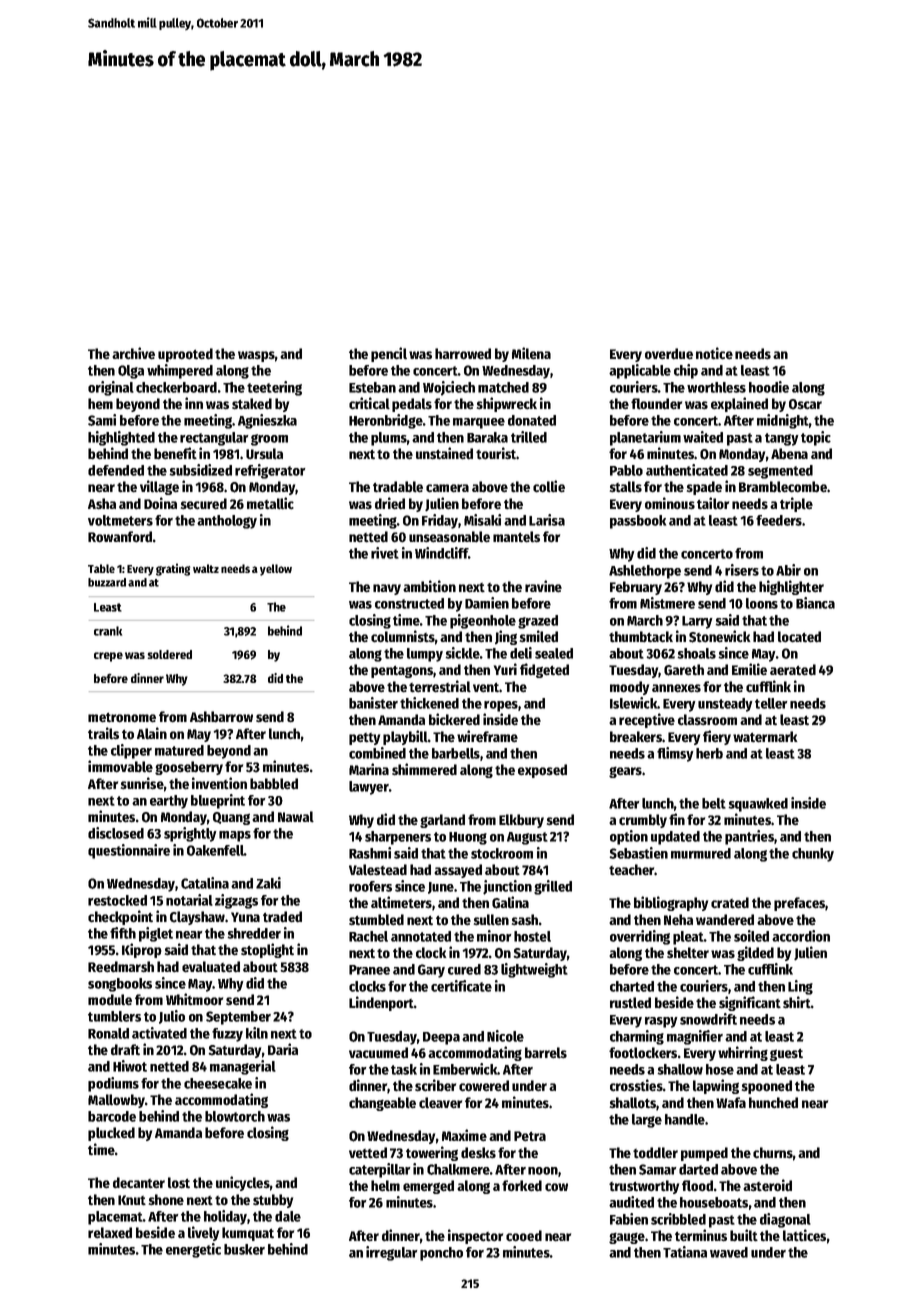 This screenshot has height=1308, width=924. I want to click on pencil, so click(389, 354).
